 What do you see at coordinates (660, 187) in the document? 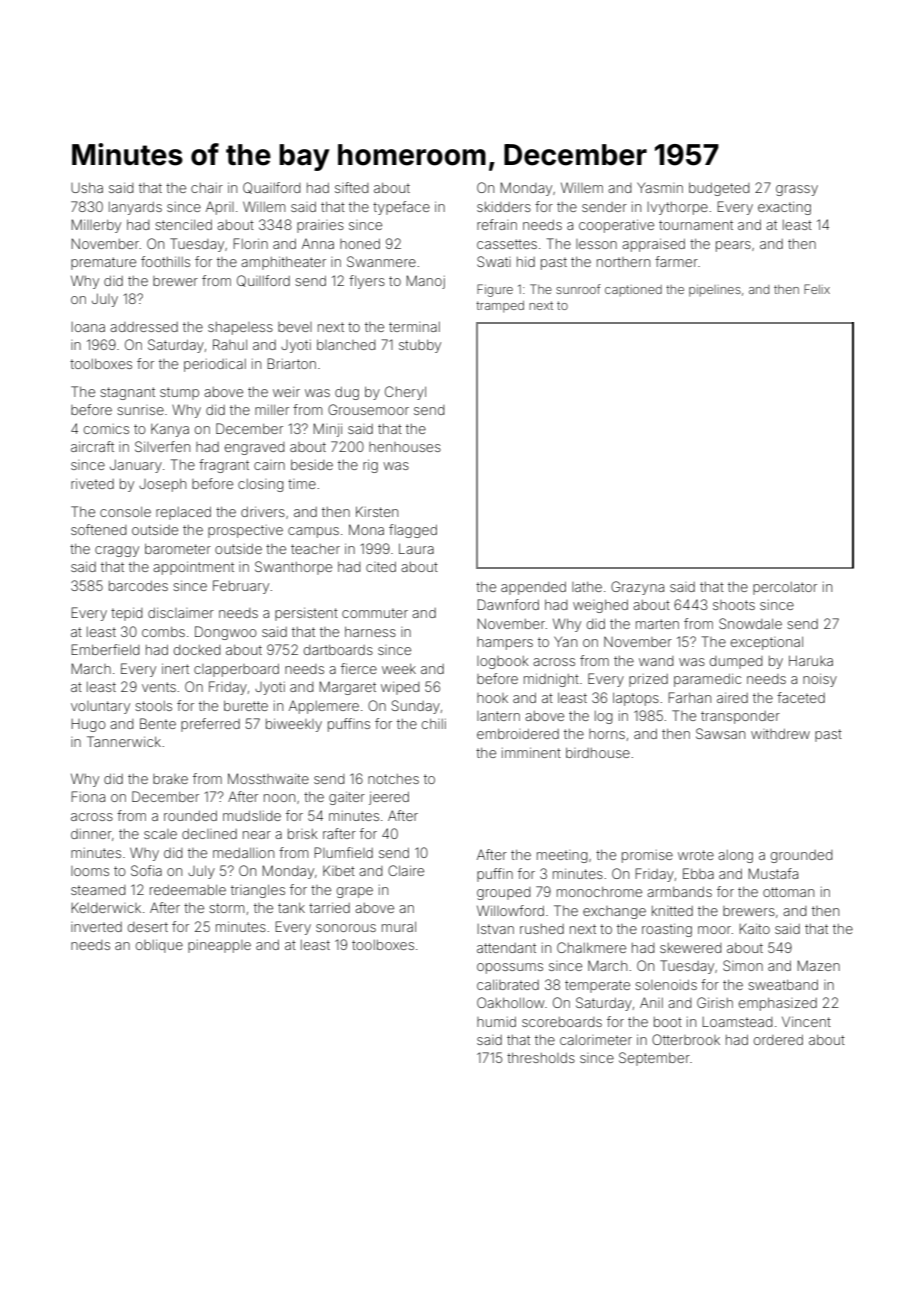
I see `Yasmin` at bounding box center [660, 187].
